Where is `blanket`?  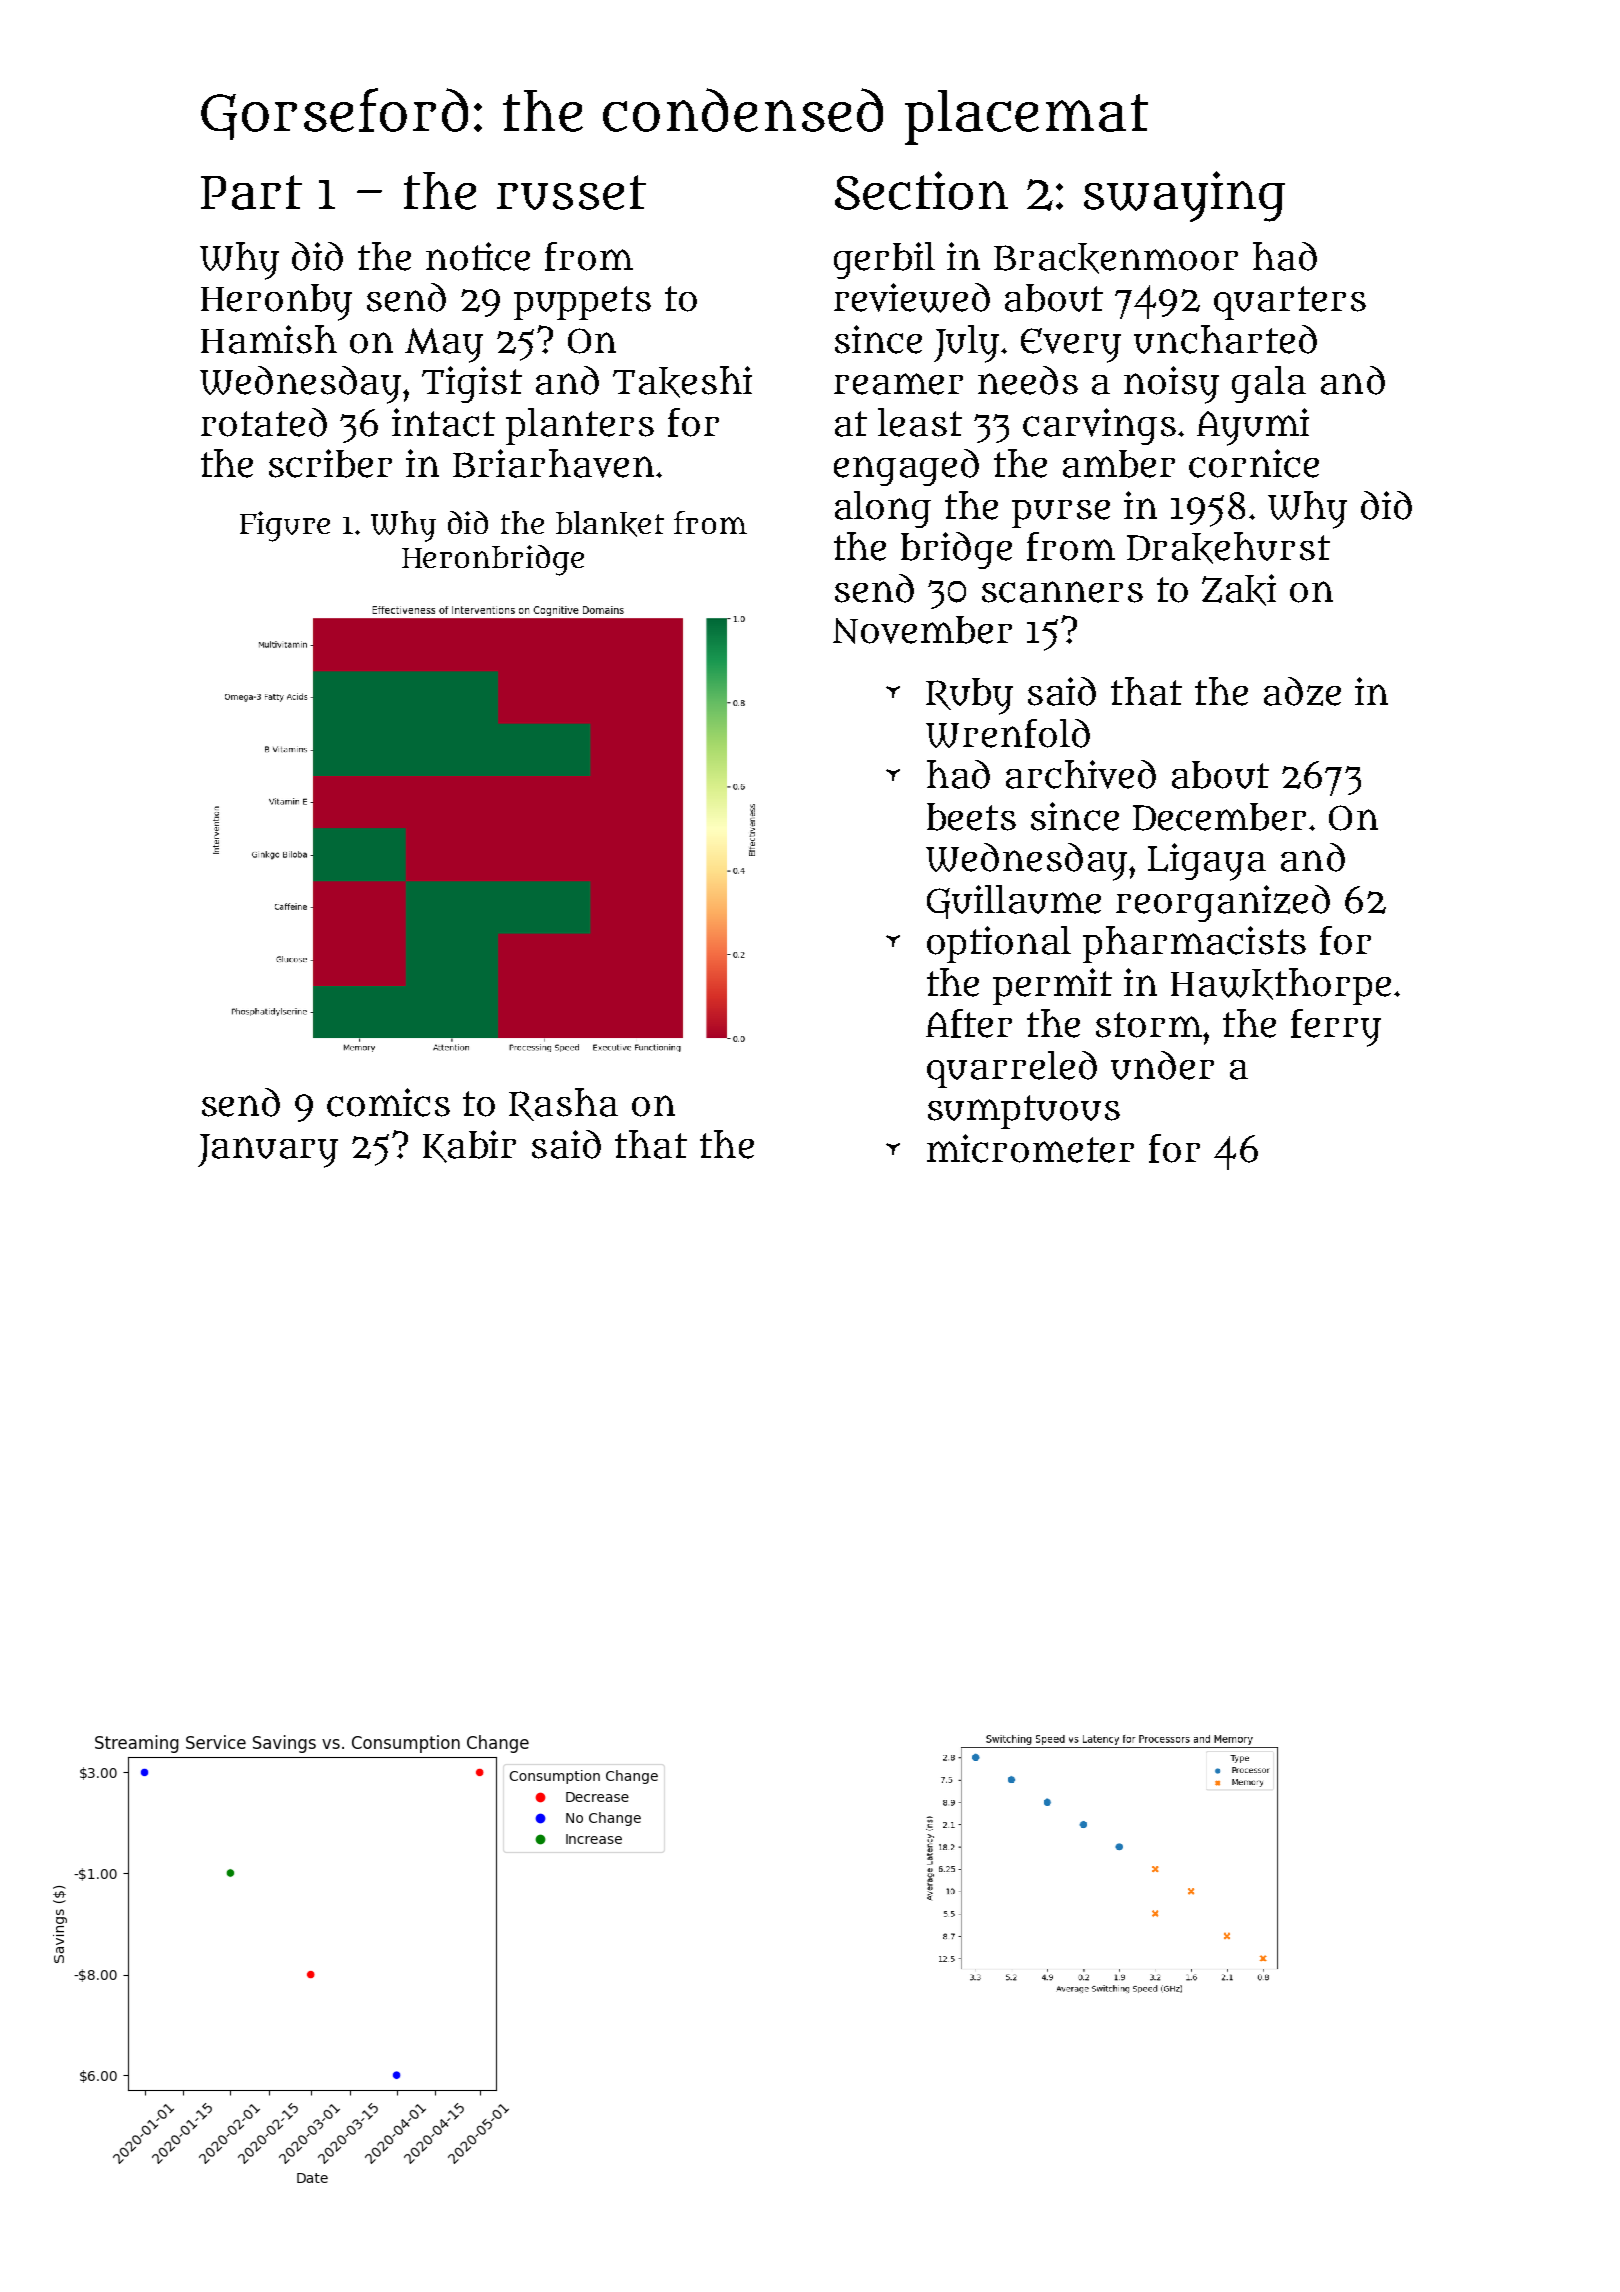 blanket is located at coordinates (610, 524).
